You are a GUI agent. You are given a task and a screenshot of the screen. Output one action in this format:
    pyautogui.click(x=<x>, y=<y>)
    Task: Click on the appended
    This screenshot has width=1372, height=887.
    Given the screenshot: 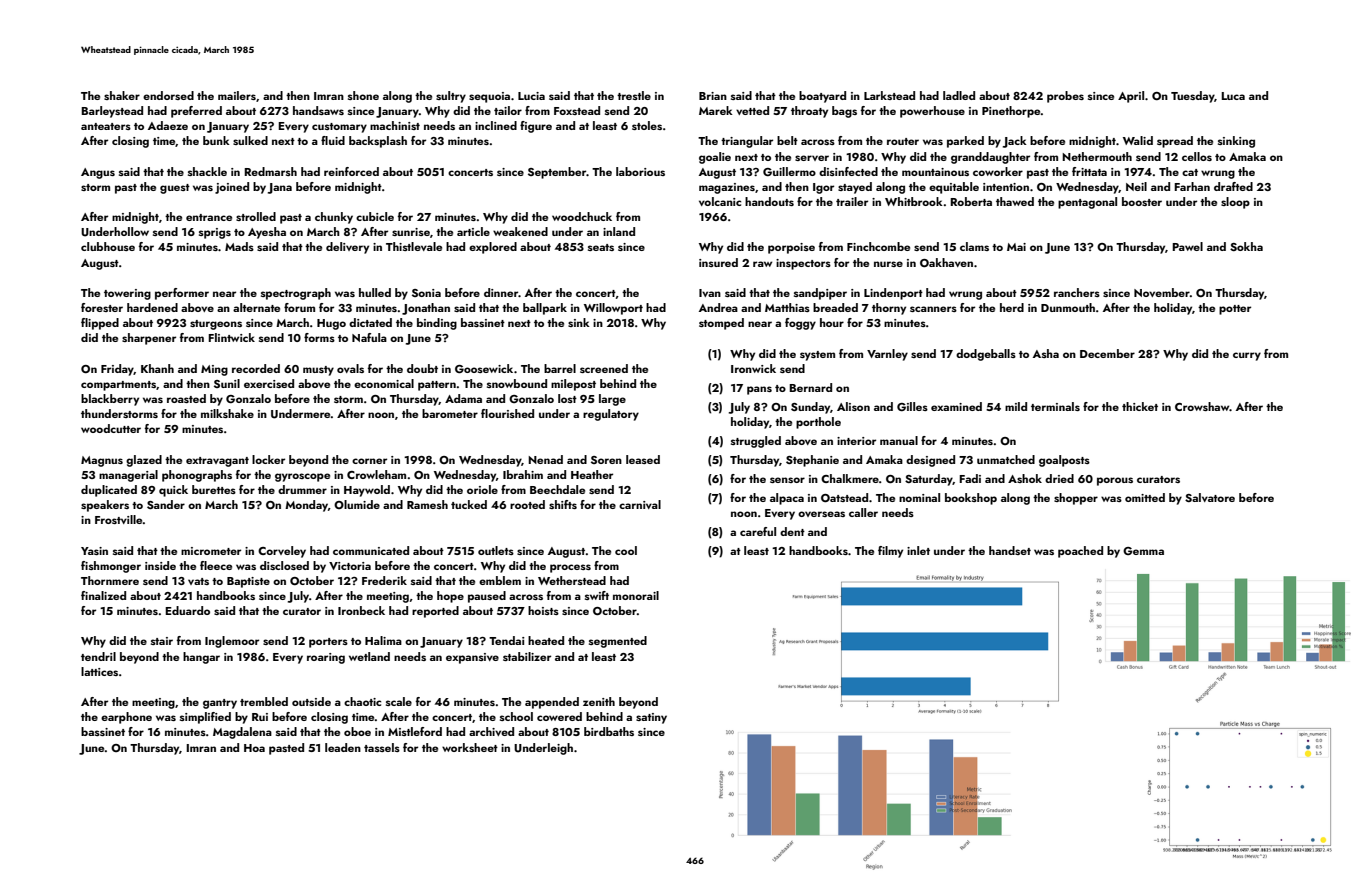 What is the action you would take?
    pyautogui.click(x=552, y=703)
